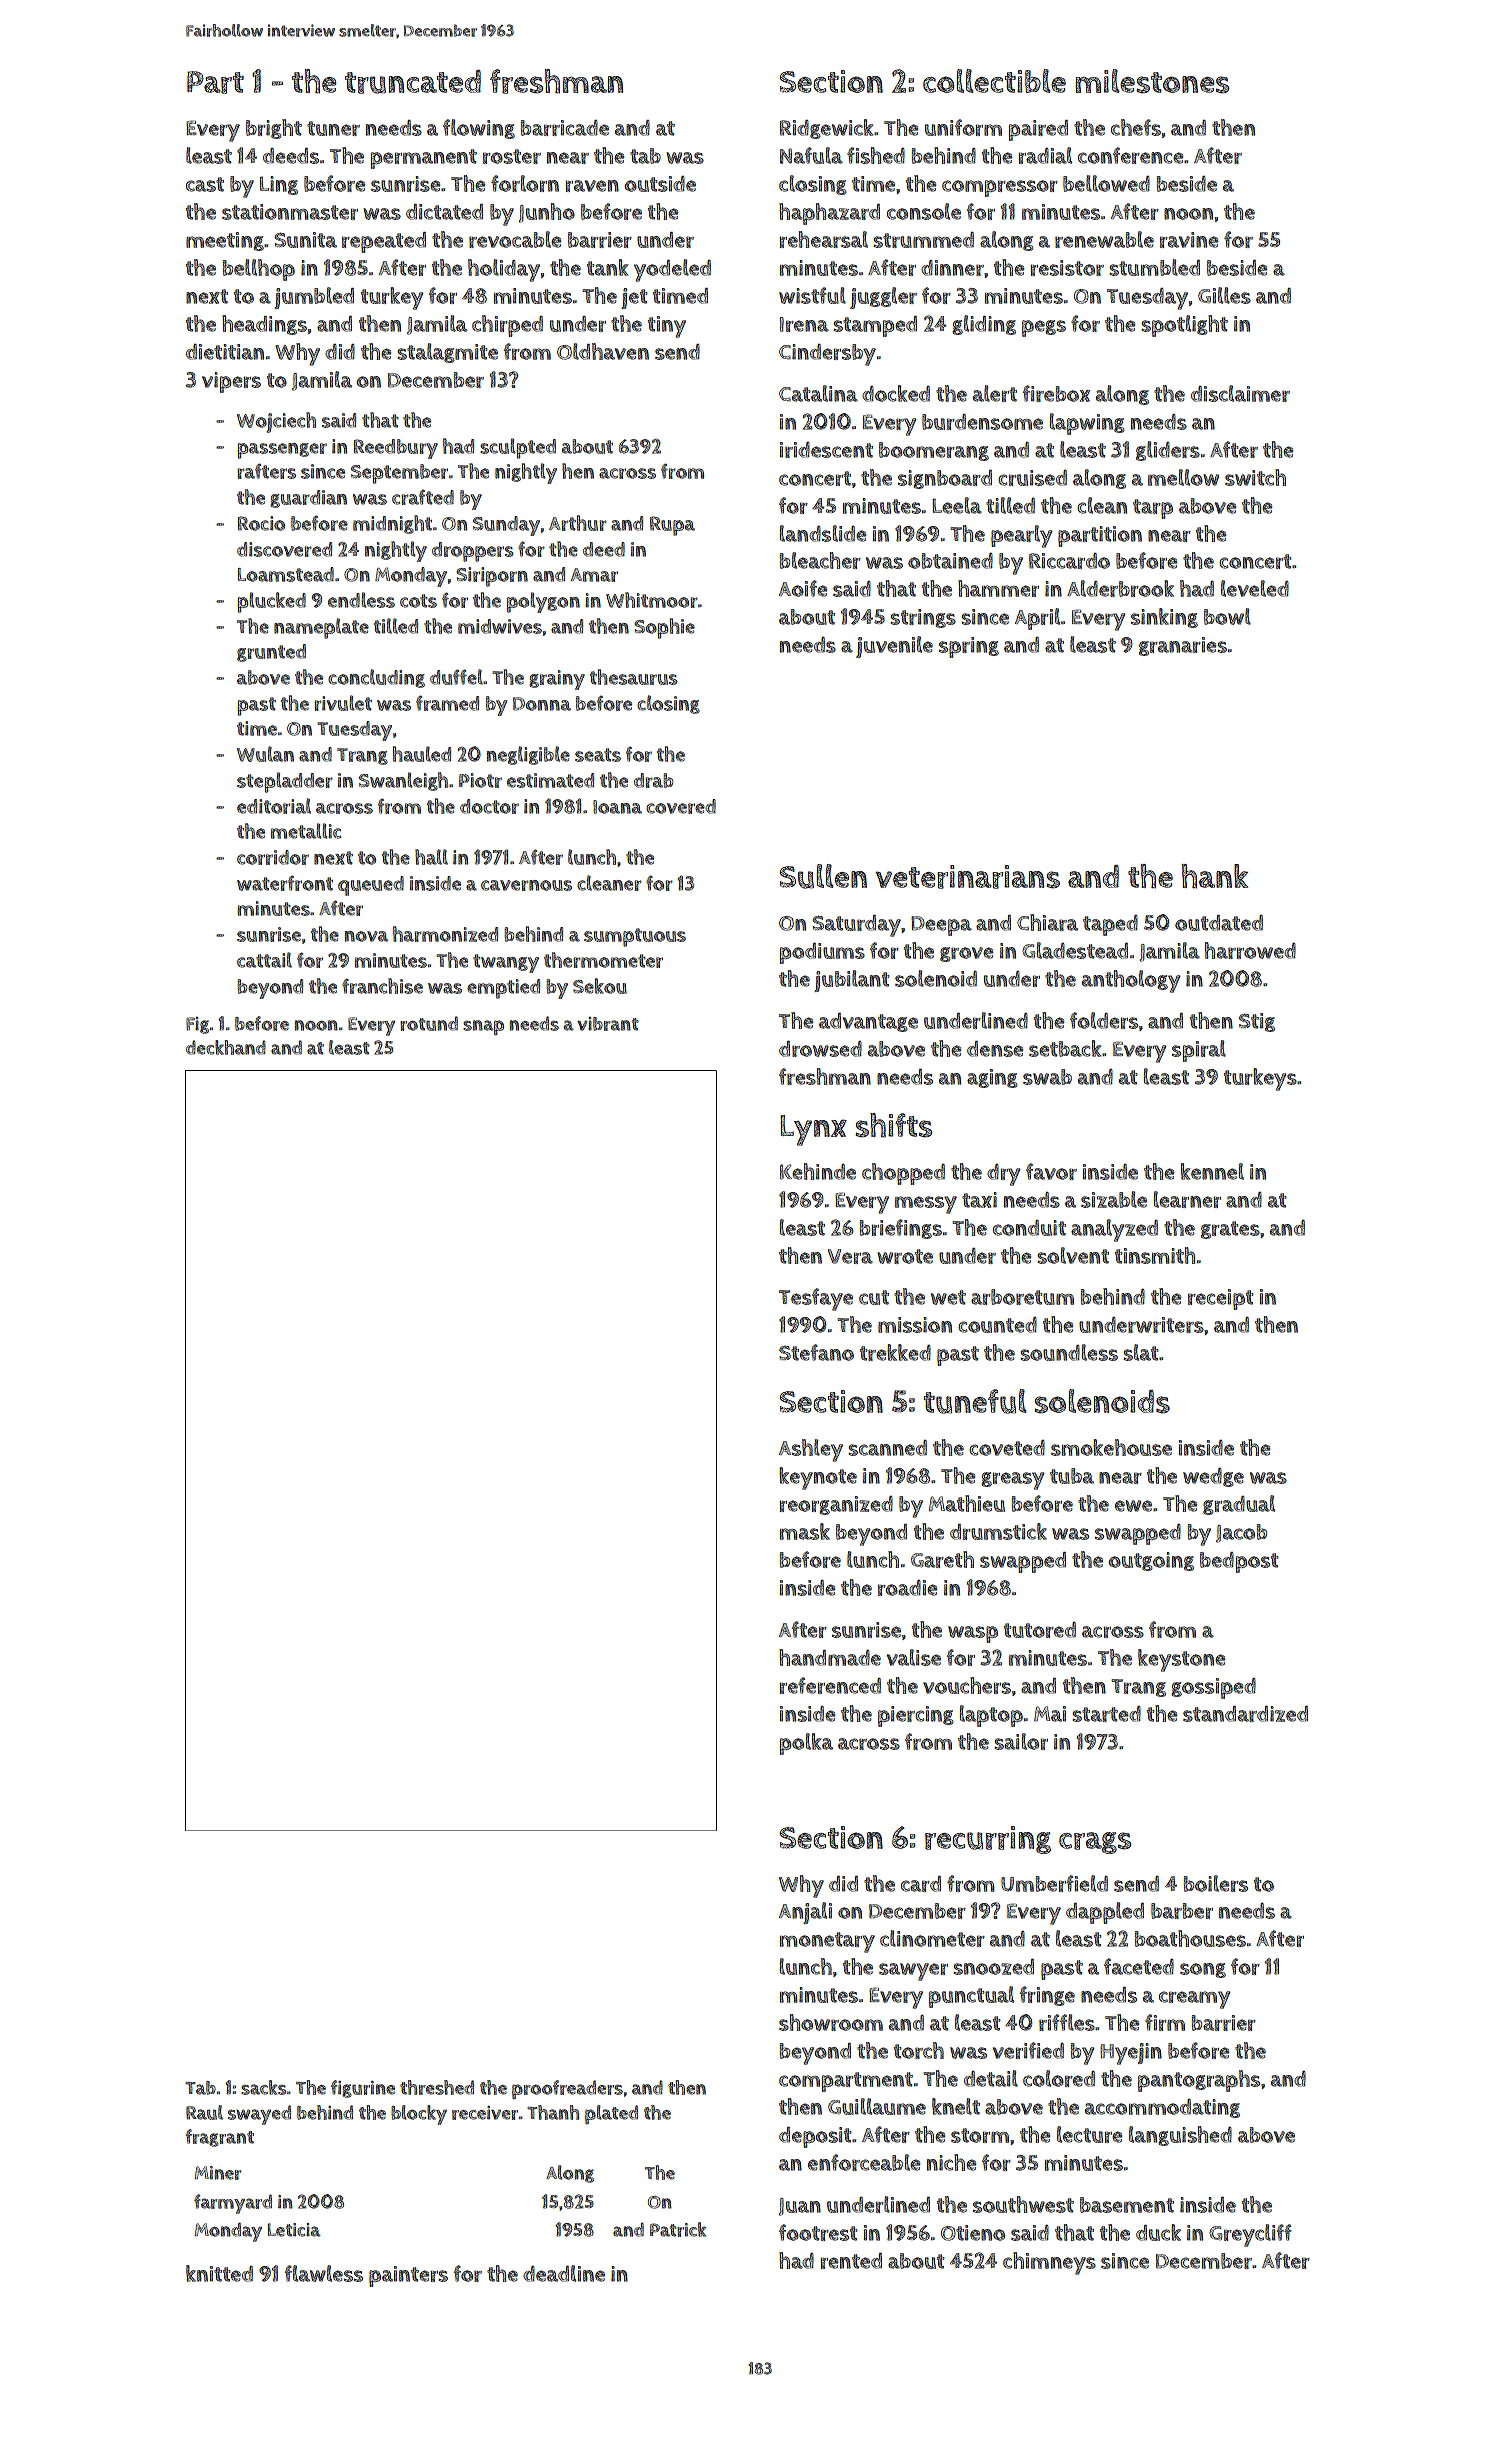  Describe the element at coordinates (1023, 2204) in the document. I see `southwest` at that location.
